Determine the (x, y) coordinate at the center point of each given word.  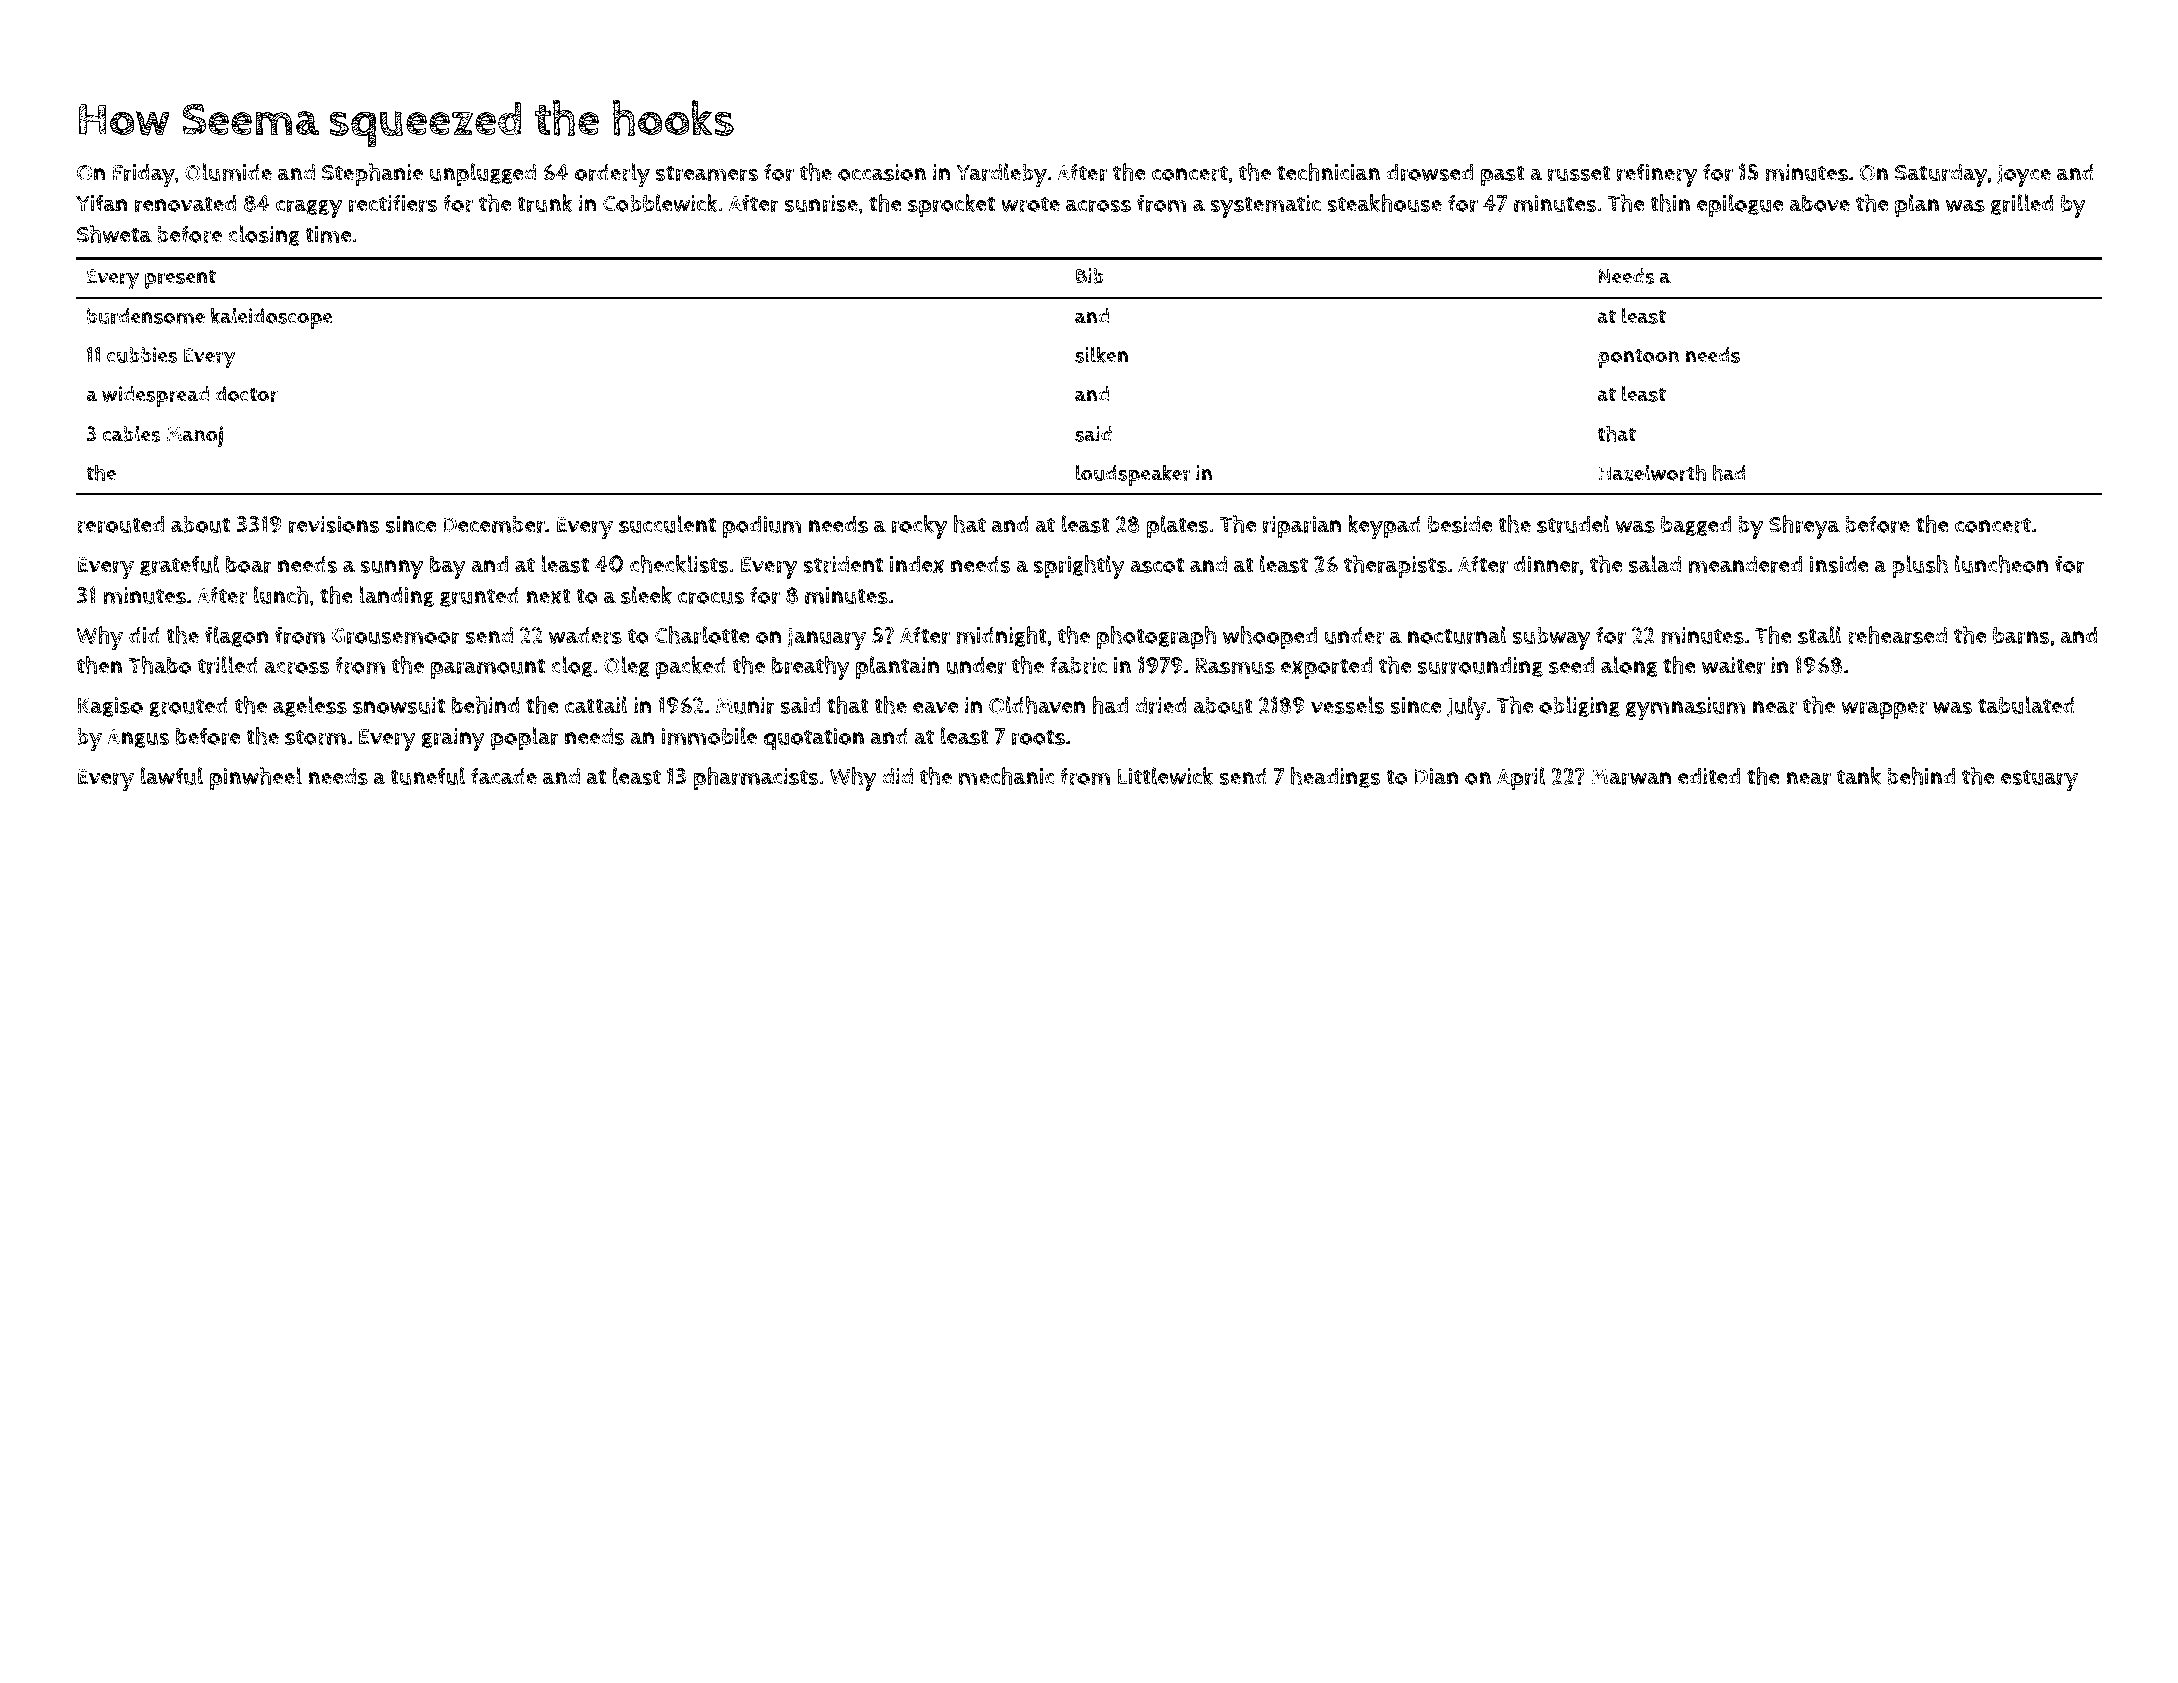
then (99, 665)
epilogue (1740, 206)
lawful (172, 776)
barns (2021, 635)
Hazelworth (1652, 472)
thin (1670, 203)
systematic (1265, 206)
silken (1101, 354)
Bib (1090, 276)
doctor (246, 394)
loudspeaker (1133, 475)
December (494, 524)
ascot (1157, 565)
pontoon (1638, 358)
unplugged (483, 175)
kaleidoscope (271, 318)
